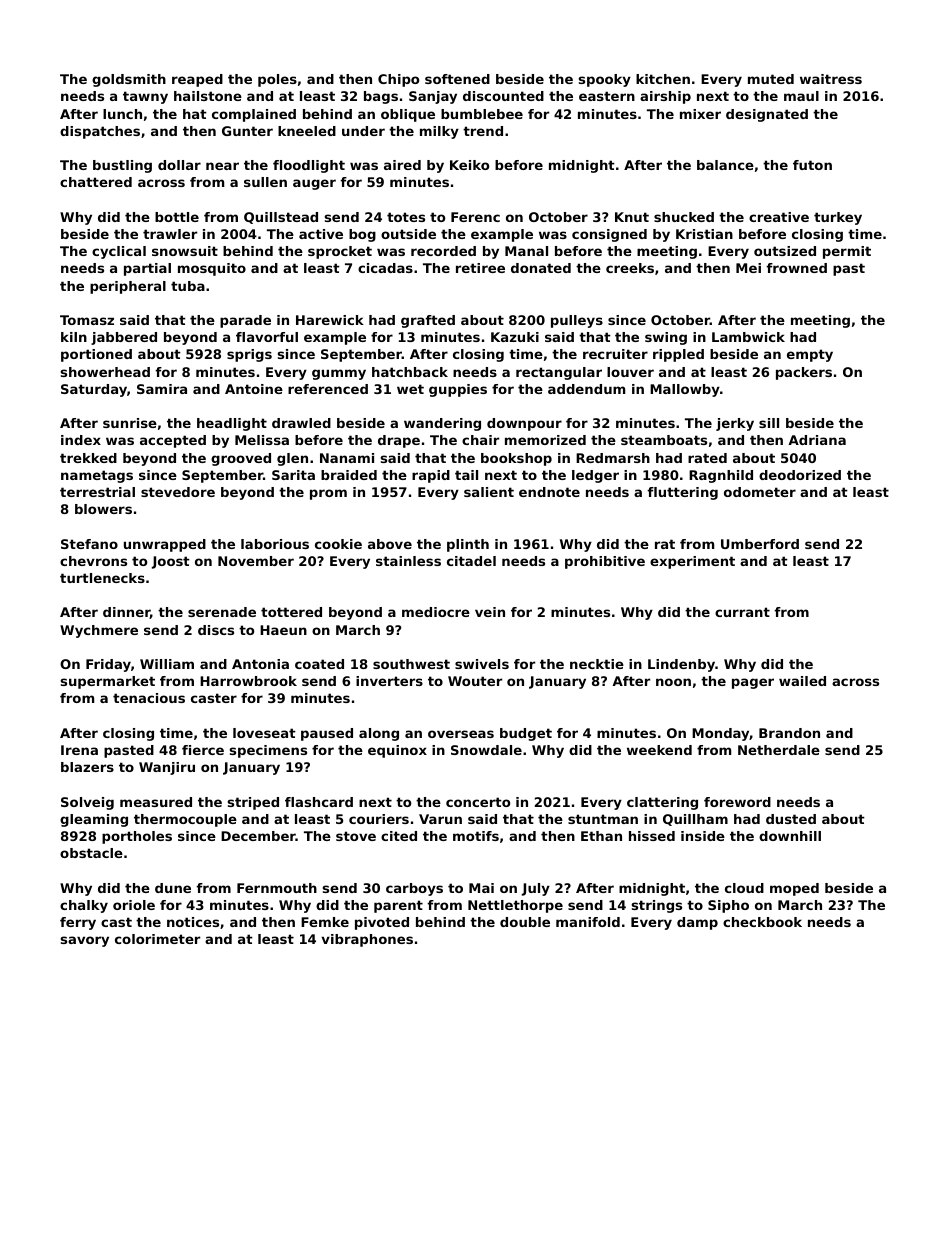 Image resolution: width=952 pixels, height=1233 pixels. Describe the element at coordinates (167, 768) in the screenshot. I see `Wanjiru` at that location.
